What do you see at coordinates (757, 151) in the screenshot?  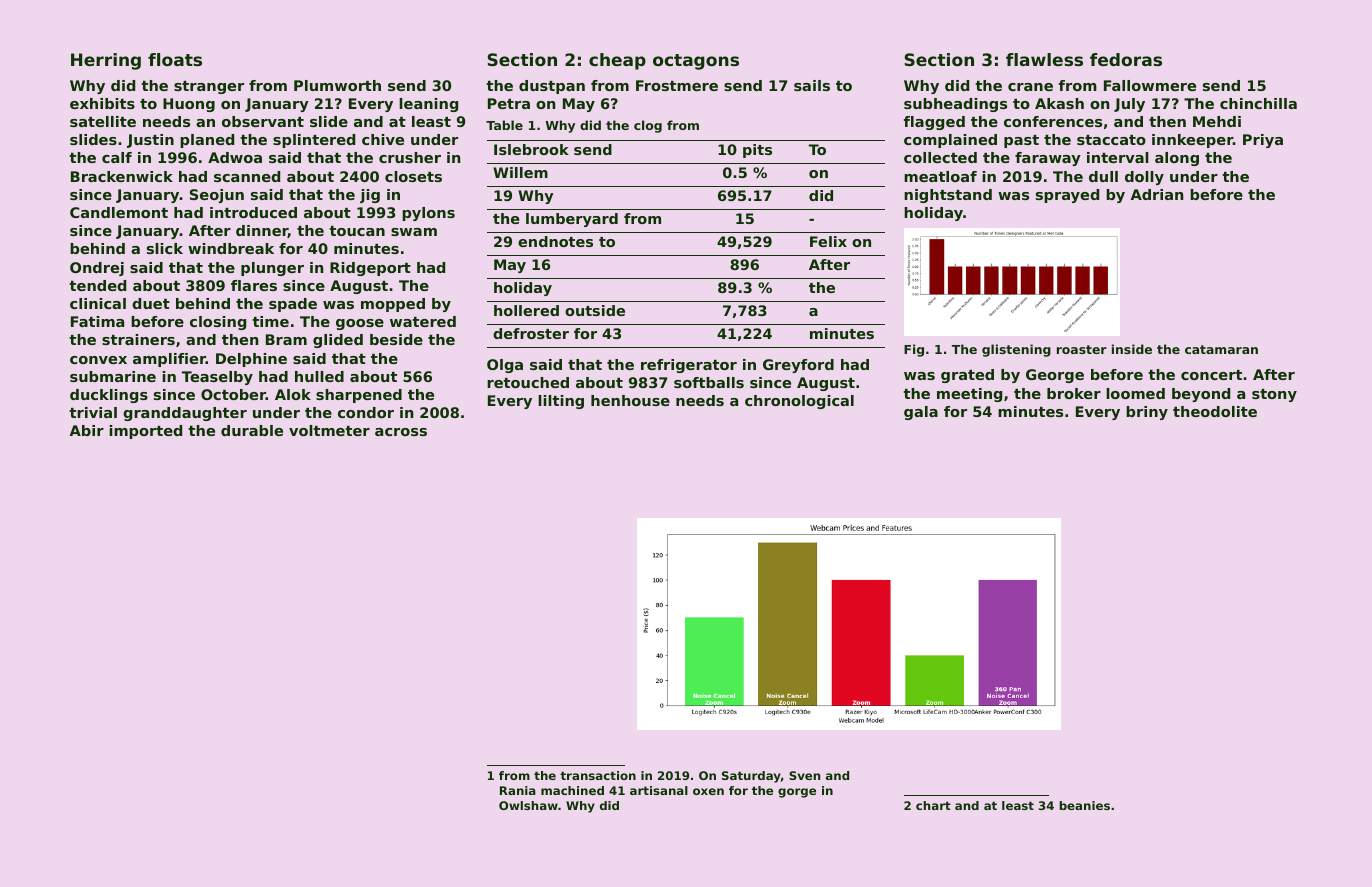 I see `pits` at bounding box center [757, 151].
